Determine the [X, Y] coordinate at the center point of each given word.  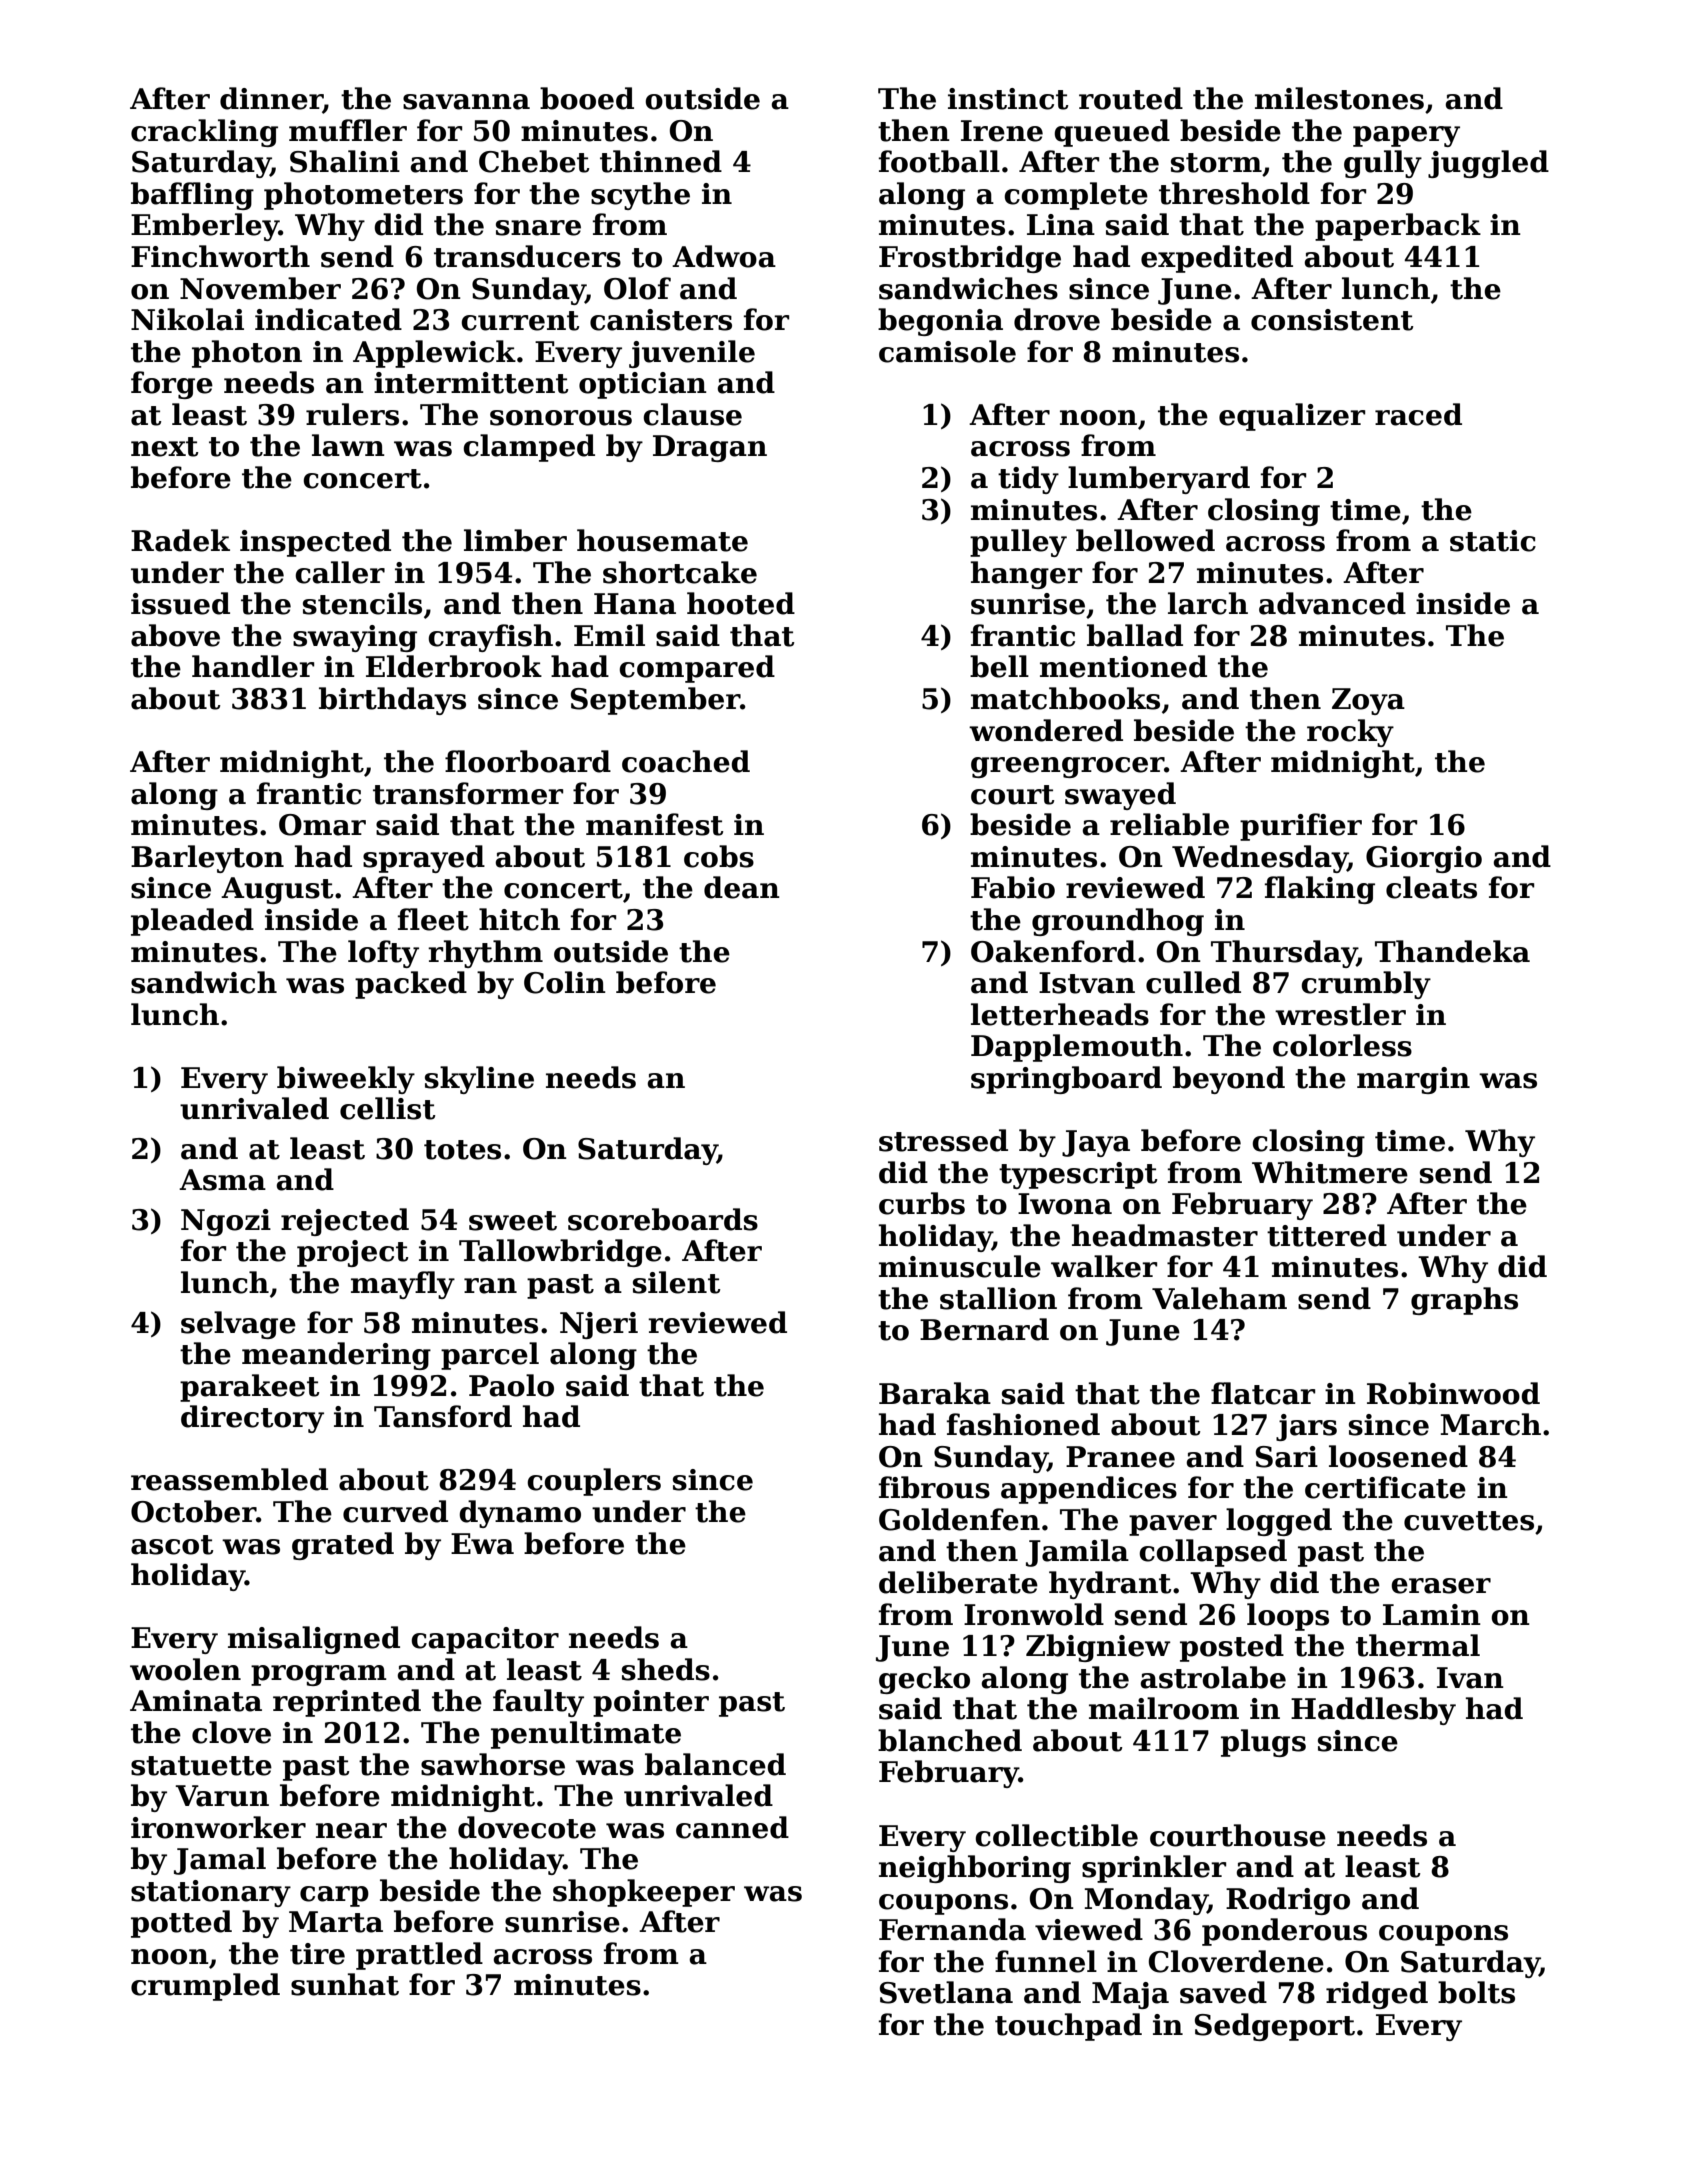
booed [587, 98]
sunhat [345, 1984]
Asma [222, 1180]
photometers [363, 196]
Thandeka [1452, 951]
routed [1131, 98]
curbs [922, 1203]
